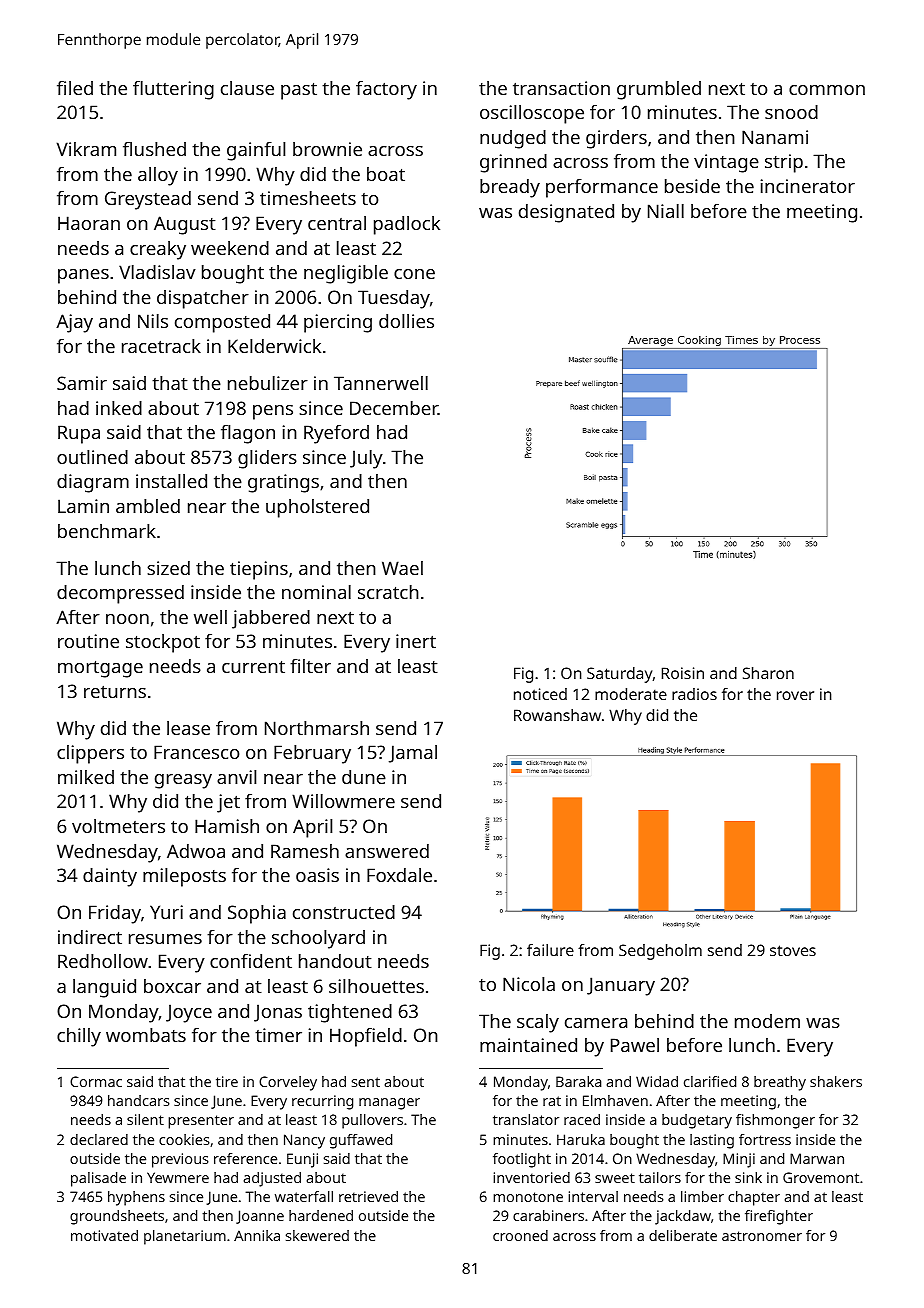  What do you see at coordinates (616, 139) in the screenshot?
I see `girders` at bounding box center [616, 139].
